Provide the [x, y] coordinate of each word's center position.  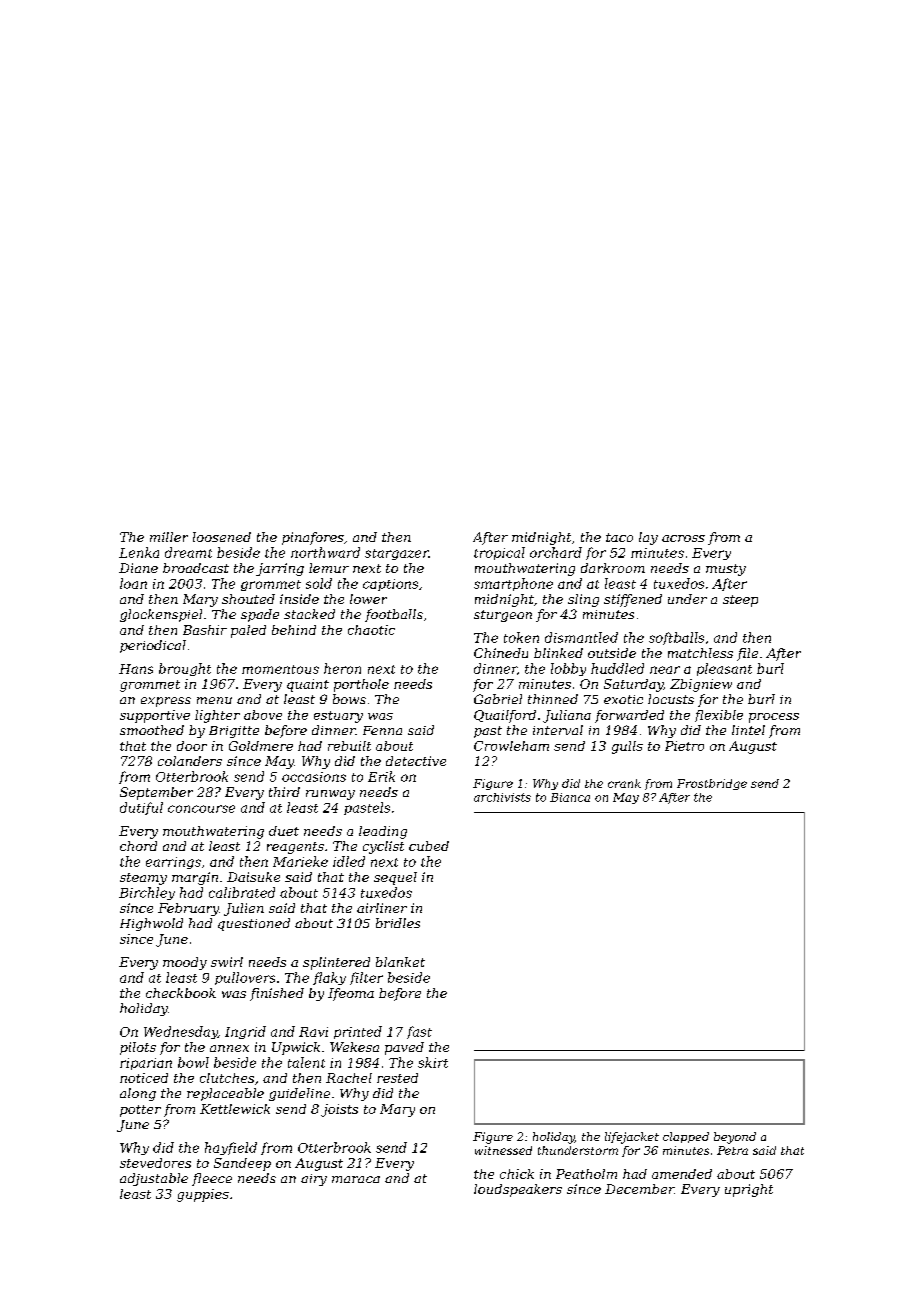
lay [648, 538]
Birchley [147, 893]
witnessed [503, 1150]
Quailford [505, 716]
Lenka [139, 552]
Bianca [570, 797]
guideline [299, 1094]
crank [624, 783]
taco [619, 537]
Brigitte [234, 732]
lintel [748, 730]
